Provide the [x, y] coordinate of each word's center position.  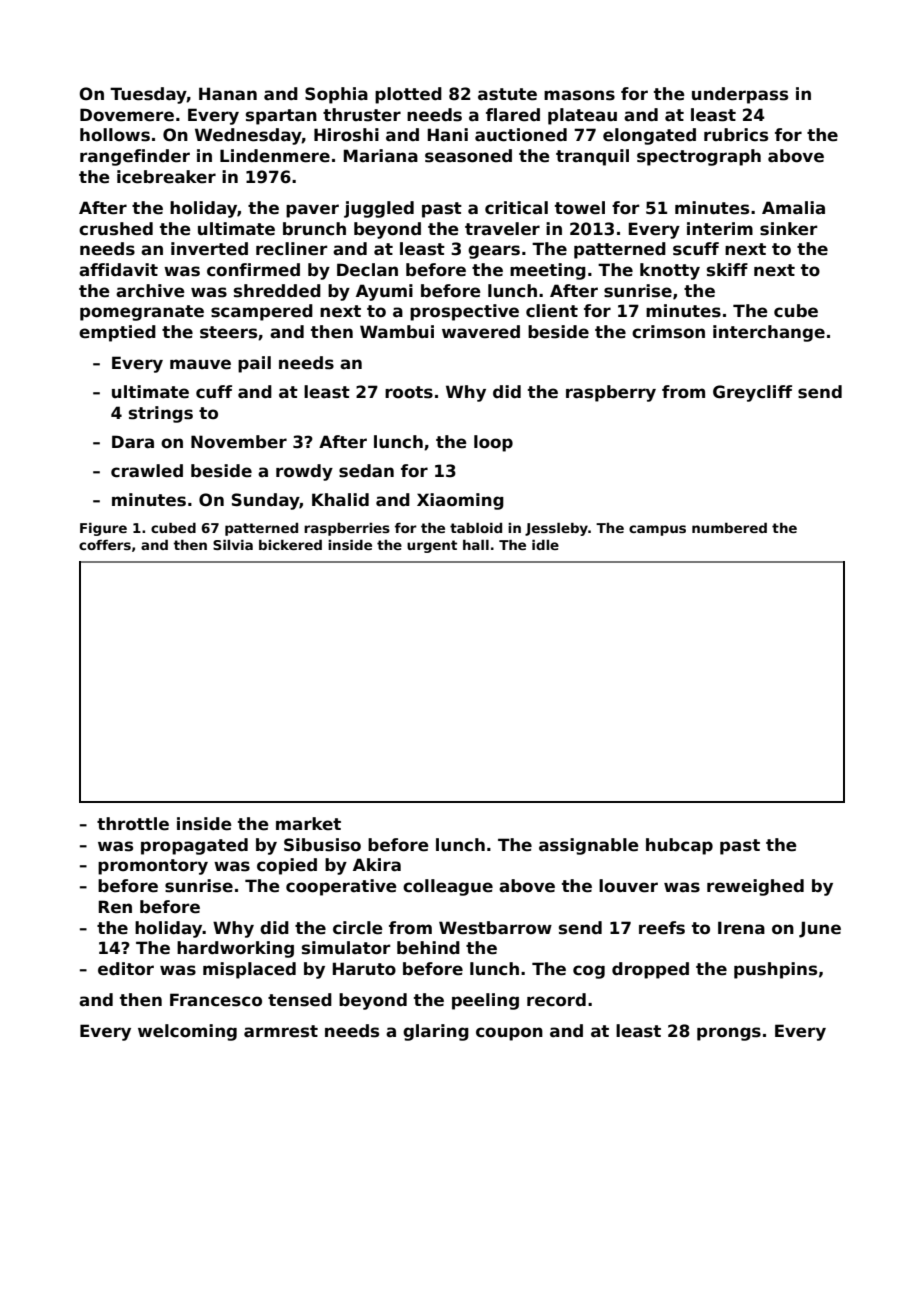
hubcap [679, 846]
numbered [729, 528]
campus [657, 530]
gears [494, 252]
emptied [117, 333]
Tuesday [148, 95]
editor [126, 969]
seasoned [468, 156]
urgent [432, 546]
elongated [649, 136]
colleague [448, 887]
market [308, 824]
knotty [670, 271]
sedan [366, 471]
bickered [290, 545]
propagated [194, 846]
